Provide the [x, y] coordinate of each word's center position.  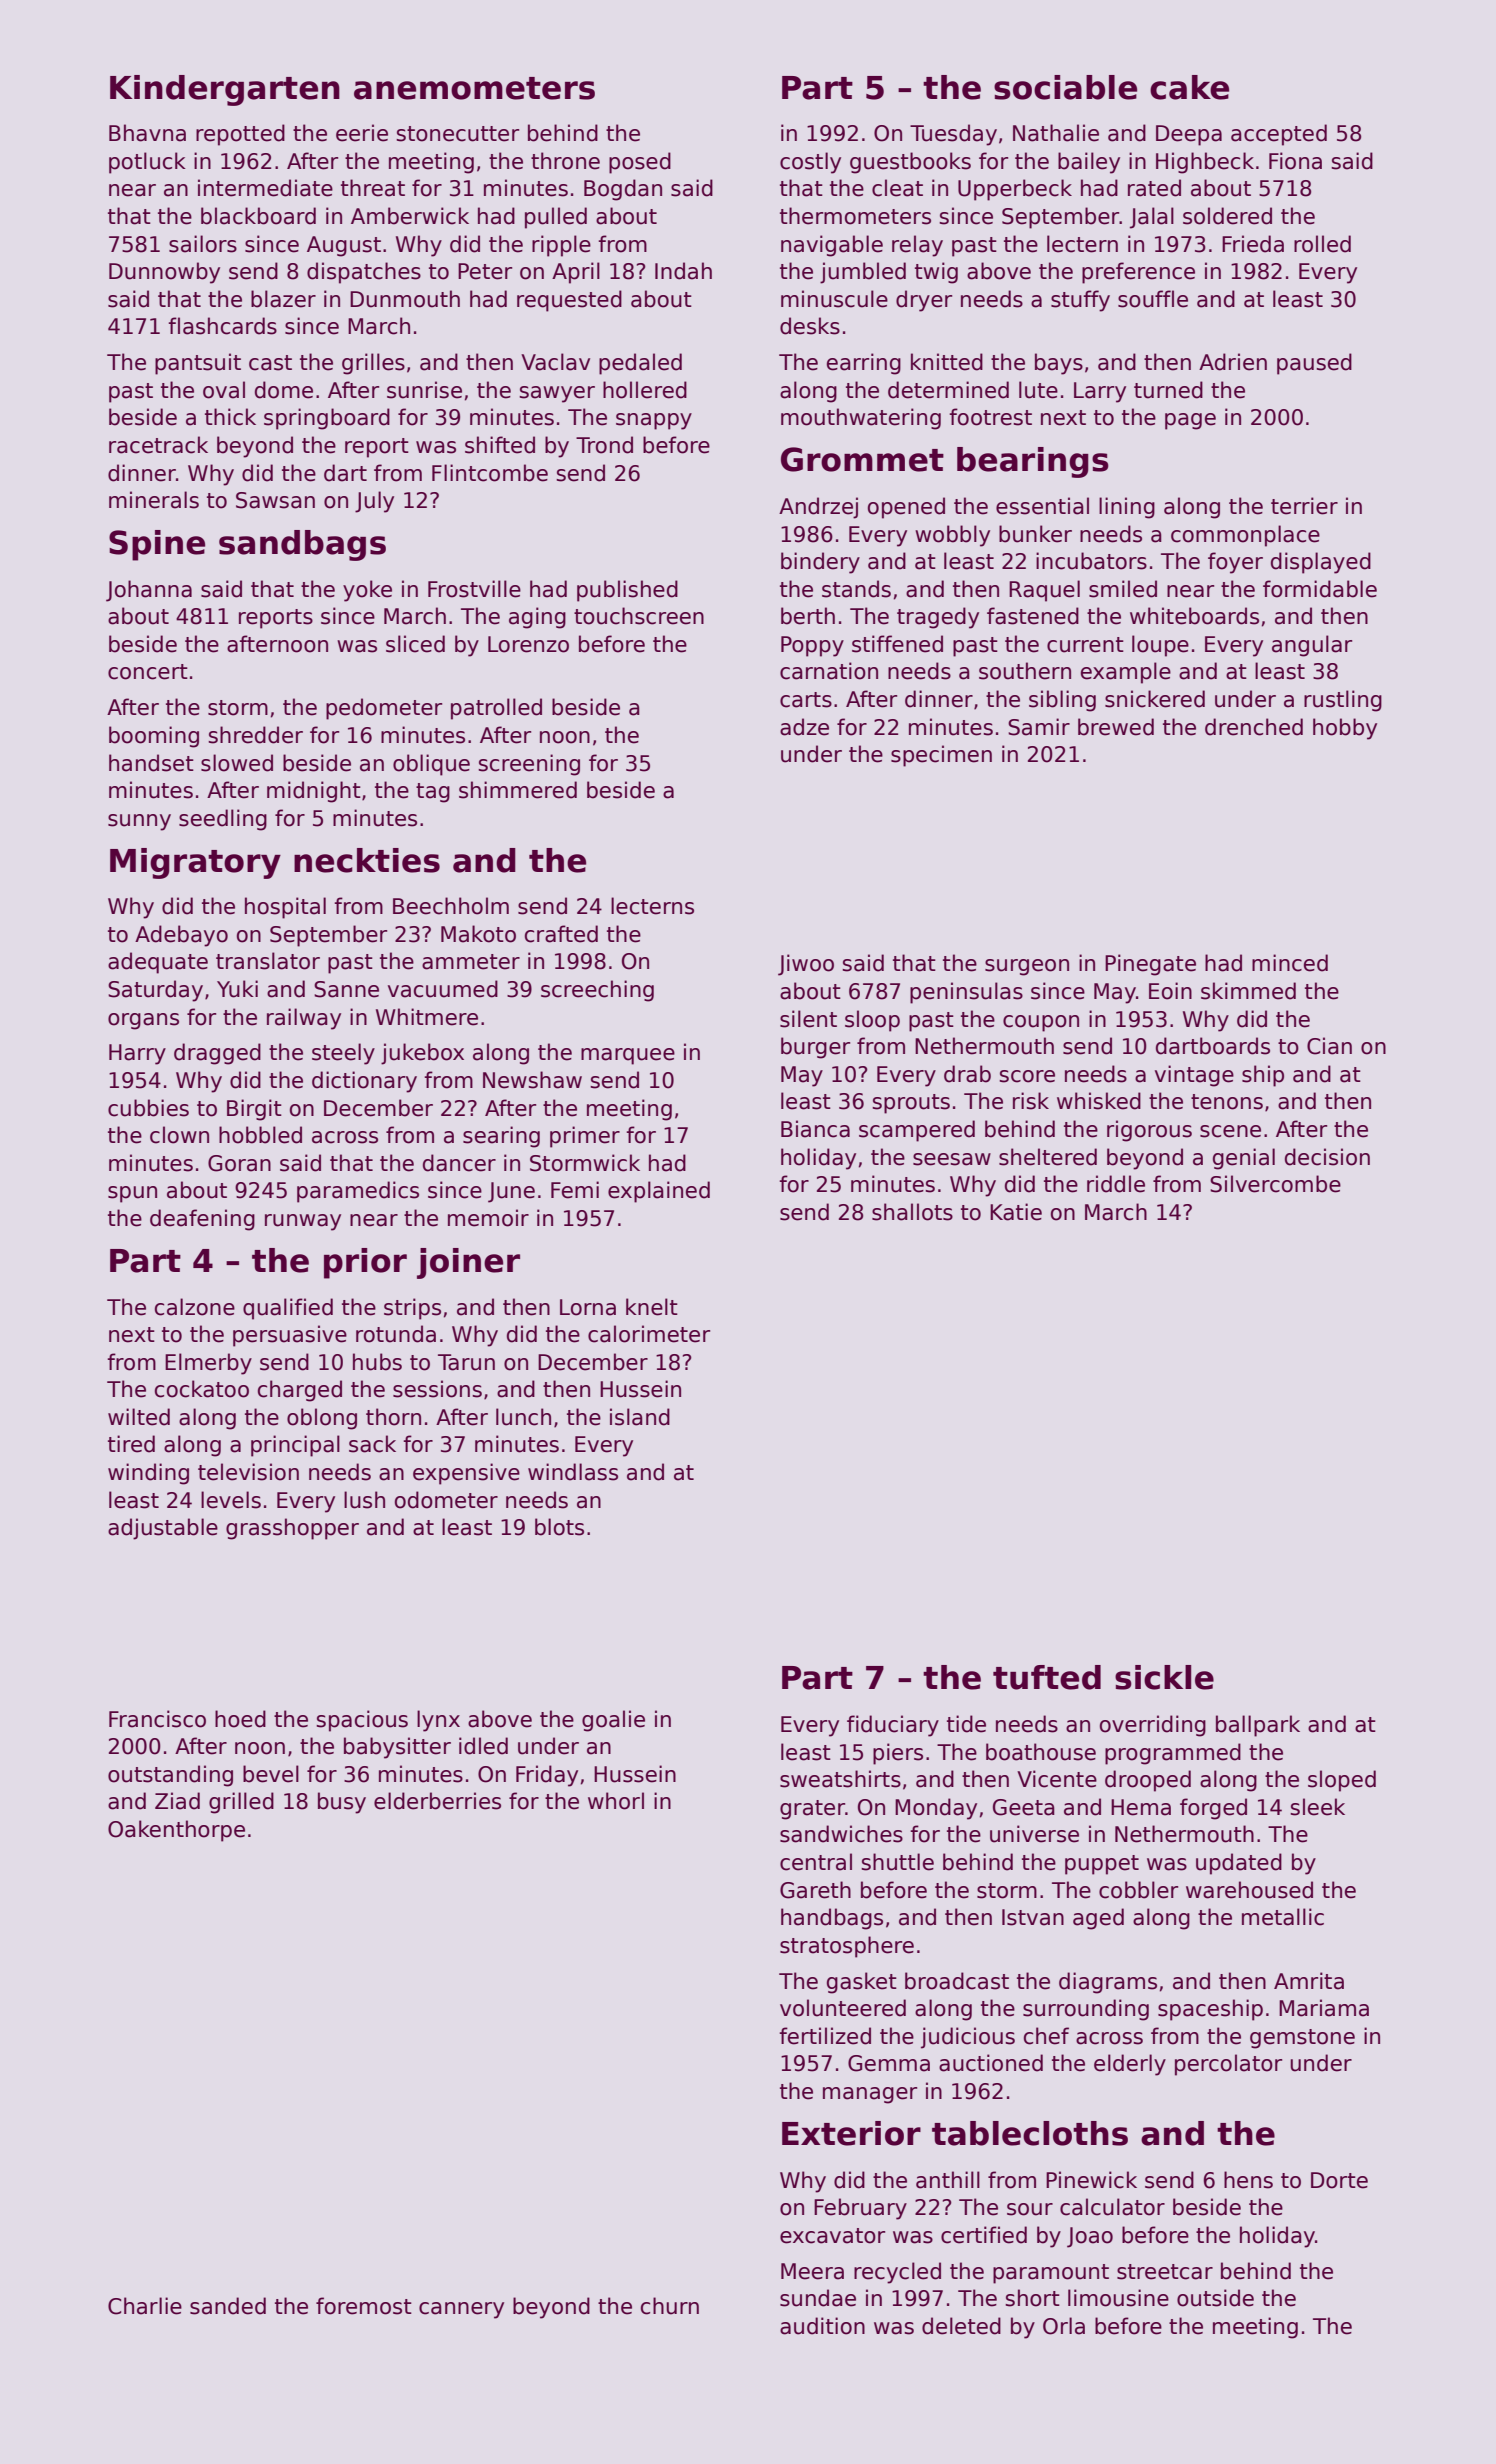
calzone [195, 1307]
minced [1290, 963]
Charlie [145, 2306]
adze [804, 727]
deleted [961, 2326]
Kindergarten [225, 90]
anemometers [474, 88]
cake [1189, 87]
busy [342, 1803]
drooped [1148, 1781]
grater [812, 1810]
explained [659, 1192]
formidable [1320, 589]
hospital [285, 908]
